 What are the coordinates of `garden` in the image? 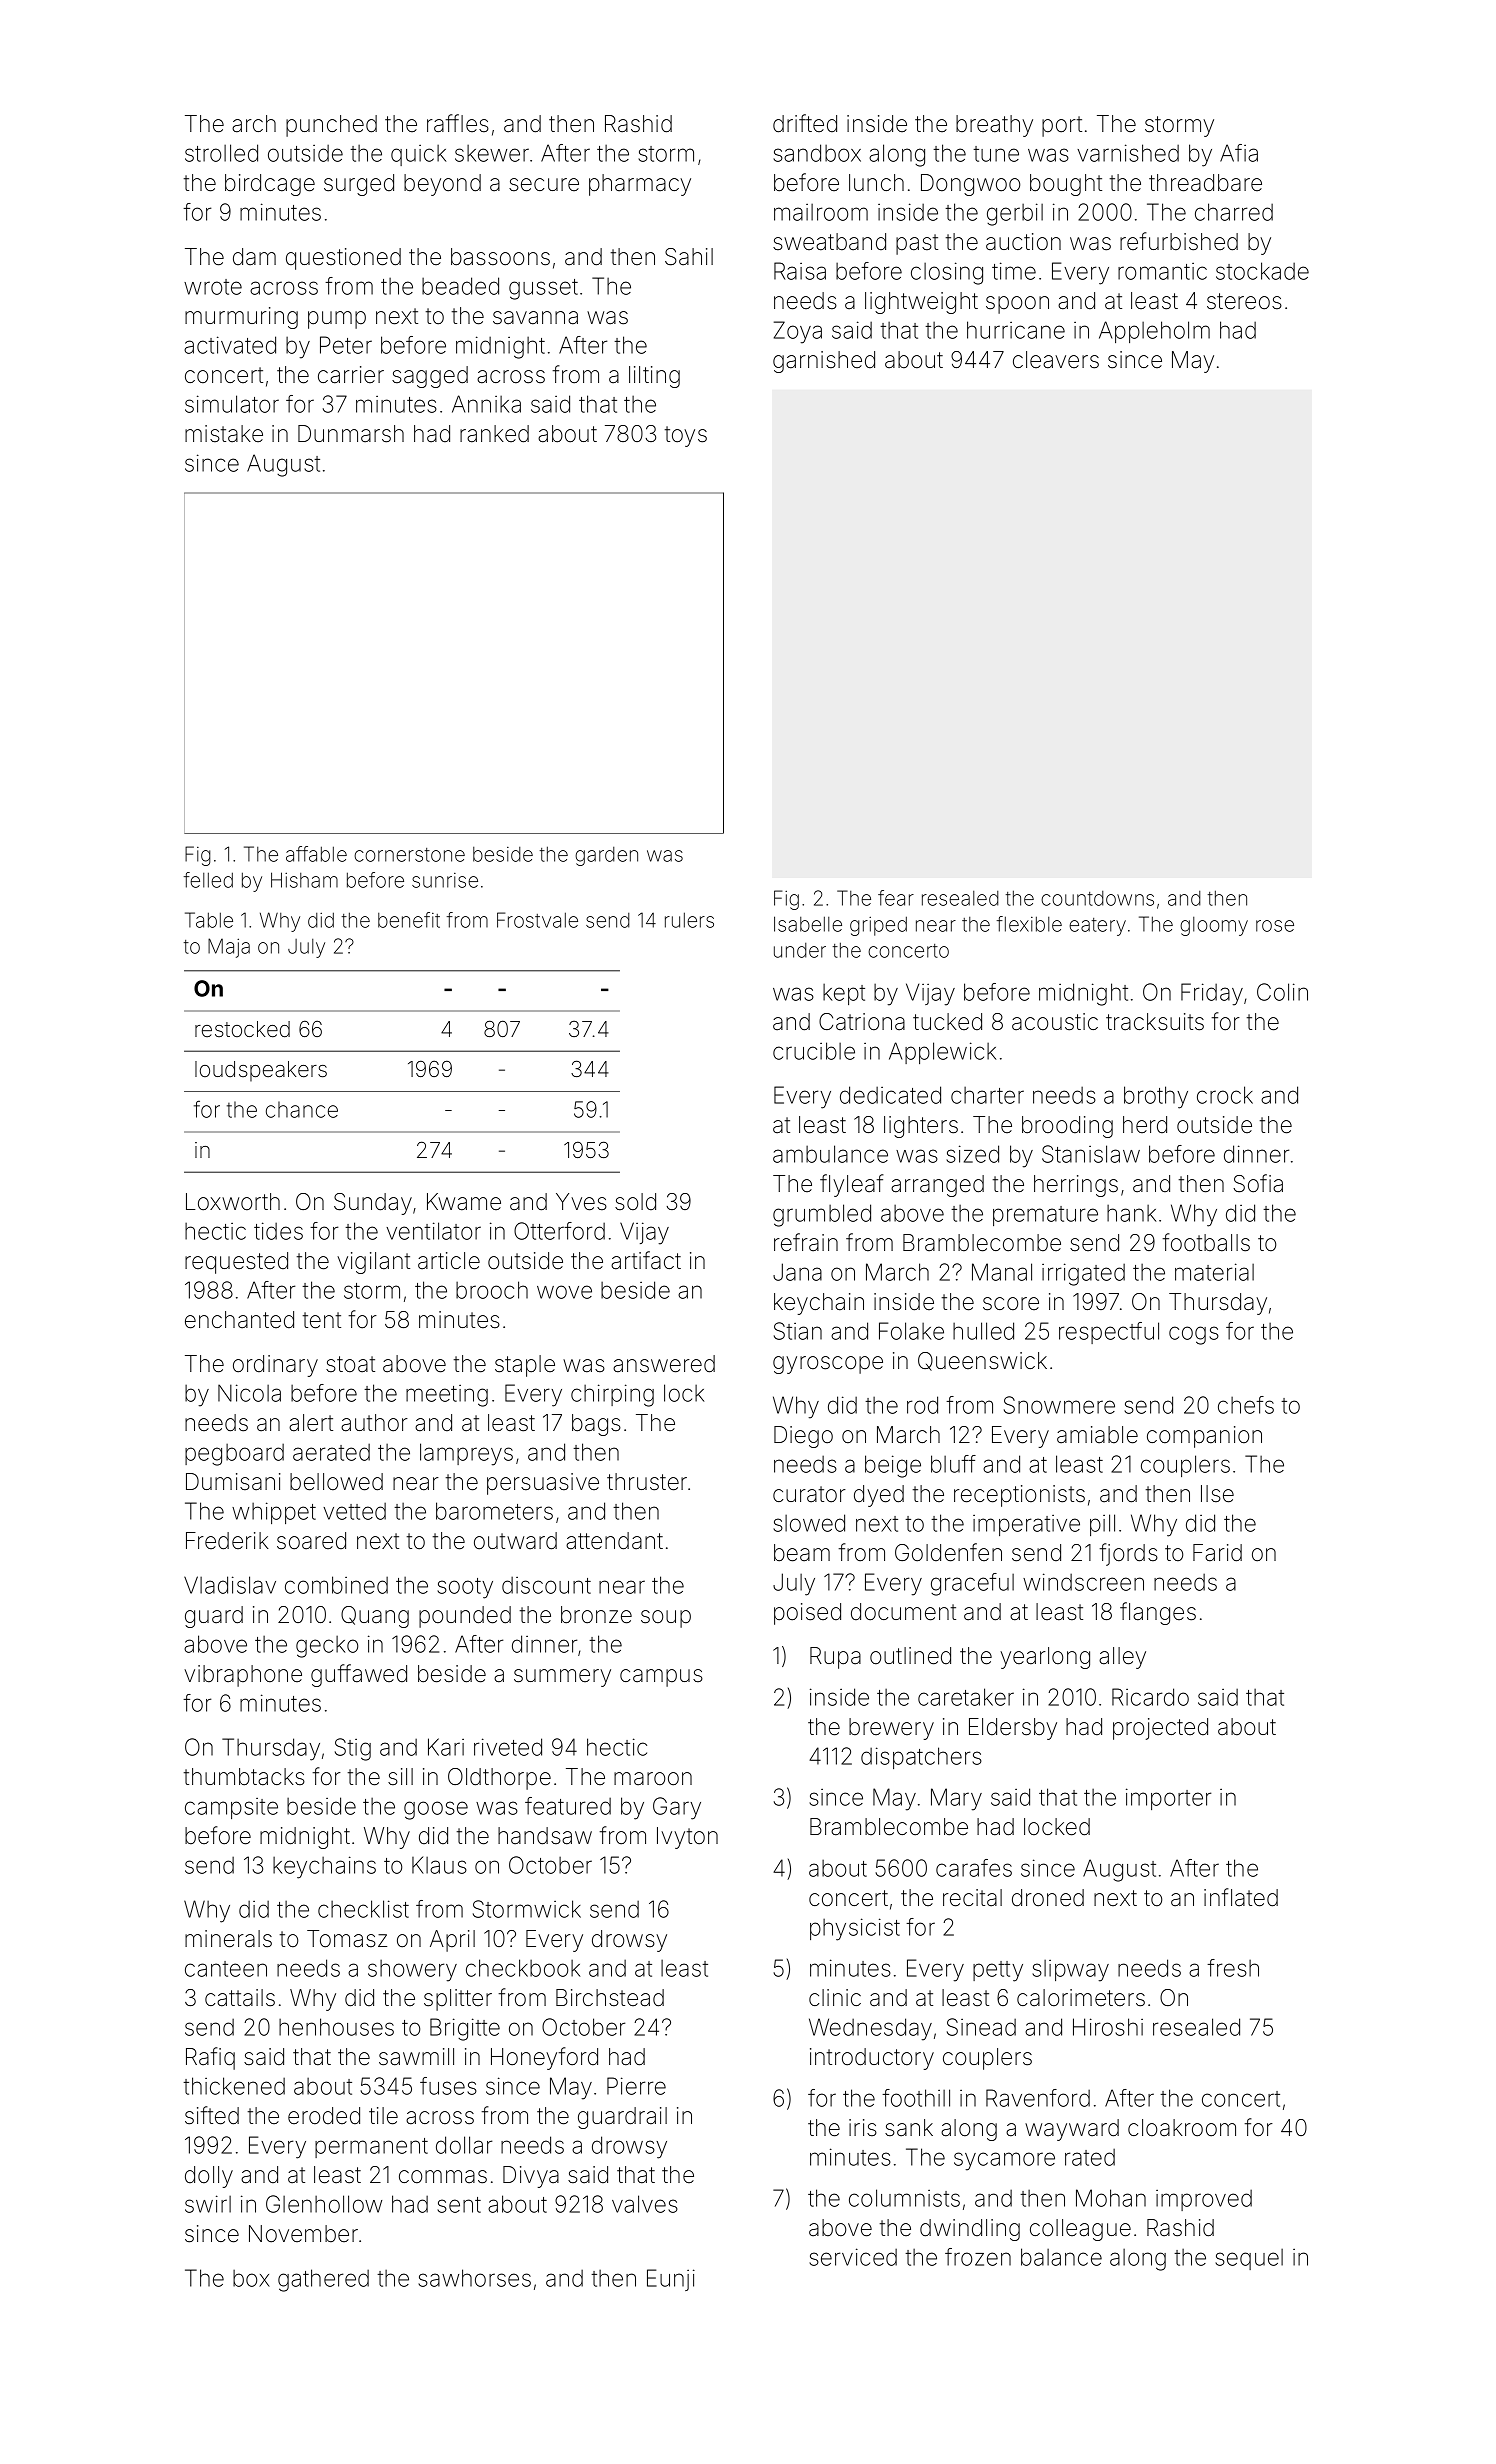 It's located at (606, 856).
